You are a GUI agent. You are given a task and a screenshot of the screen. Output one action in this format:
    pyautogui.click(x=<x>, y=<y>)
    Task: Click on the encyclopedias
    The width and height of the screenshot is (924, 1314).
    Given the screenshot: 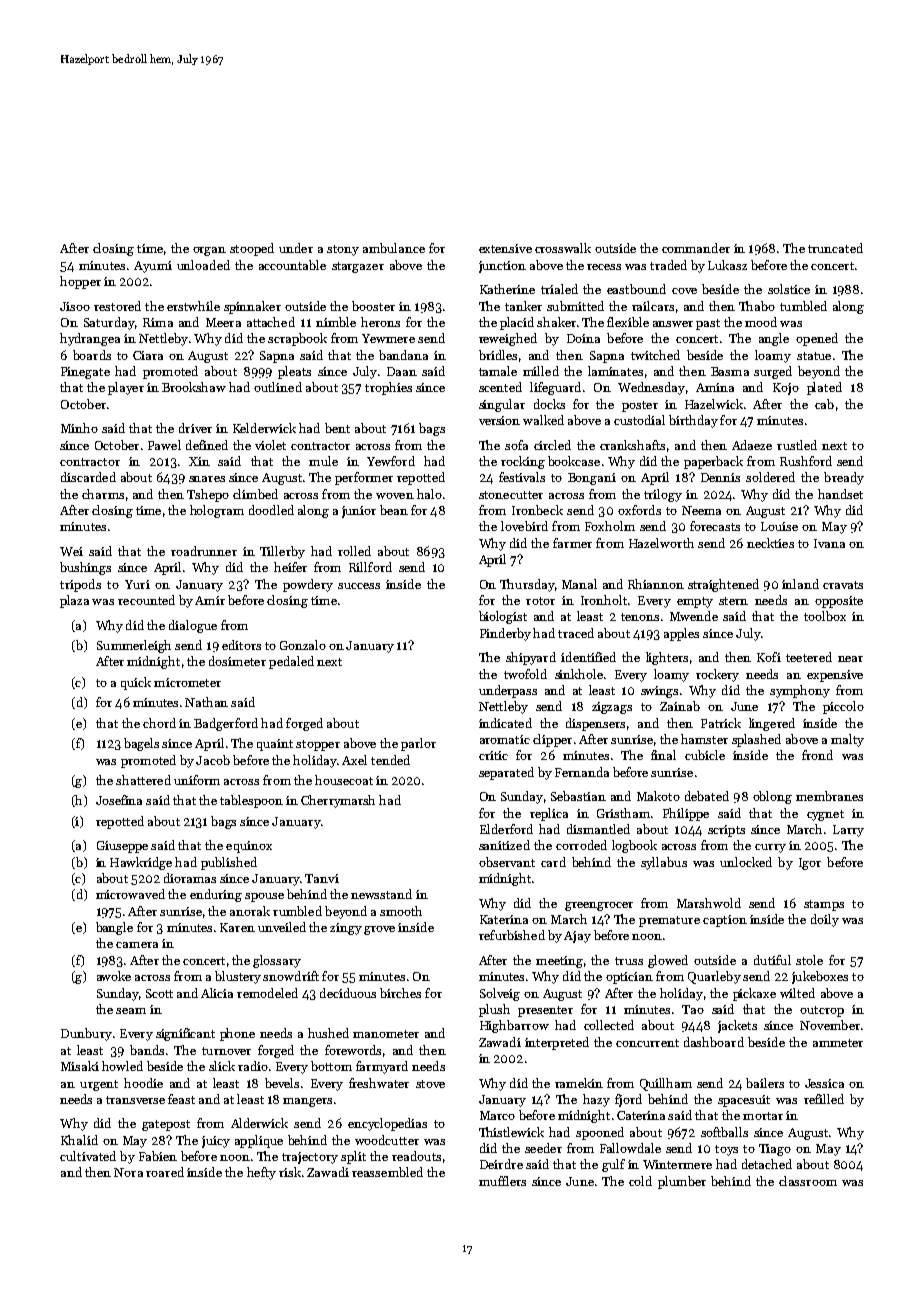 What is the action you would take?
    pyautogui.click(x=387, y=1124)
